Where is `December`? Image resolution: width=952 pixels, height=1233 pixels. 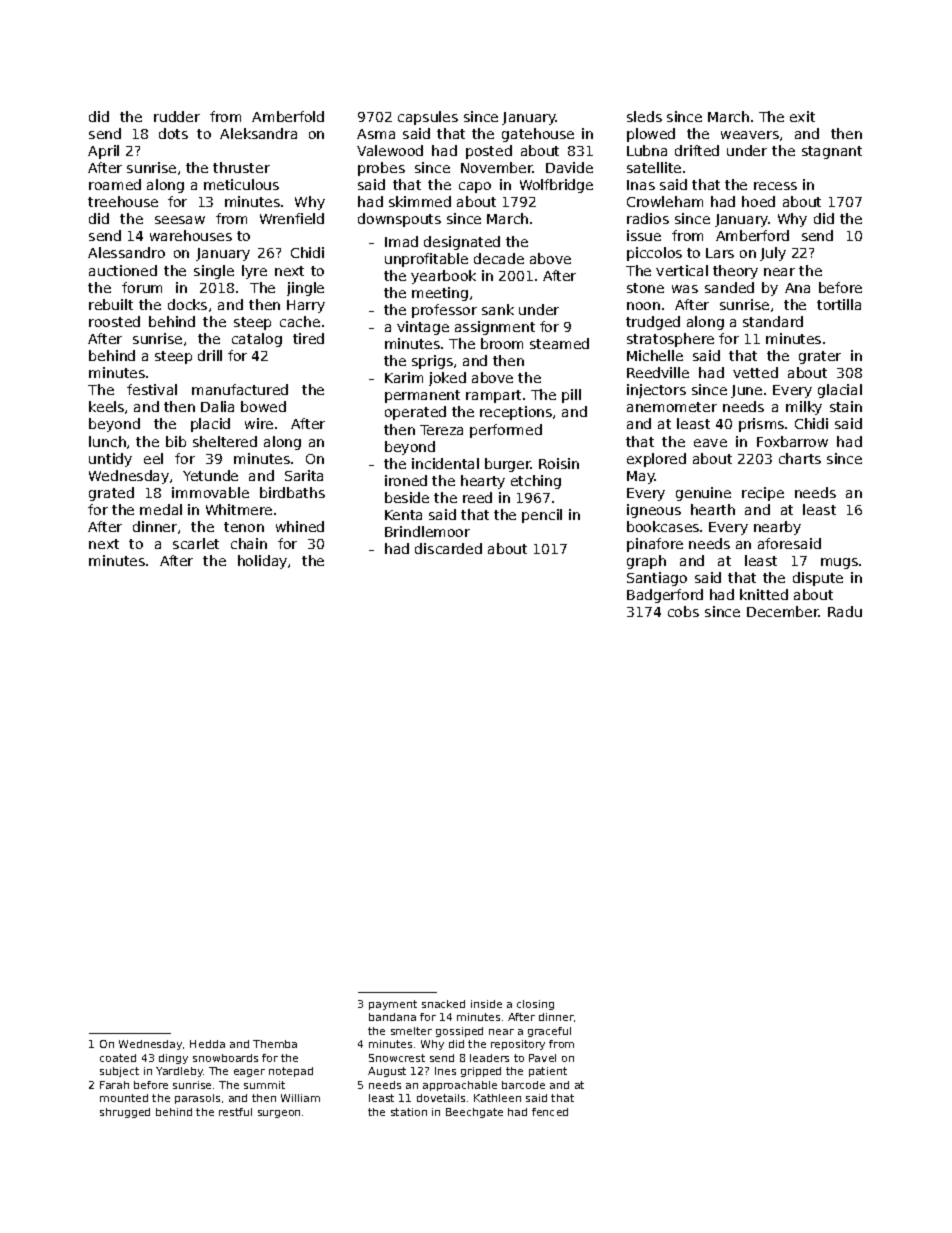 December is located at coordinates (783, 611).
